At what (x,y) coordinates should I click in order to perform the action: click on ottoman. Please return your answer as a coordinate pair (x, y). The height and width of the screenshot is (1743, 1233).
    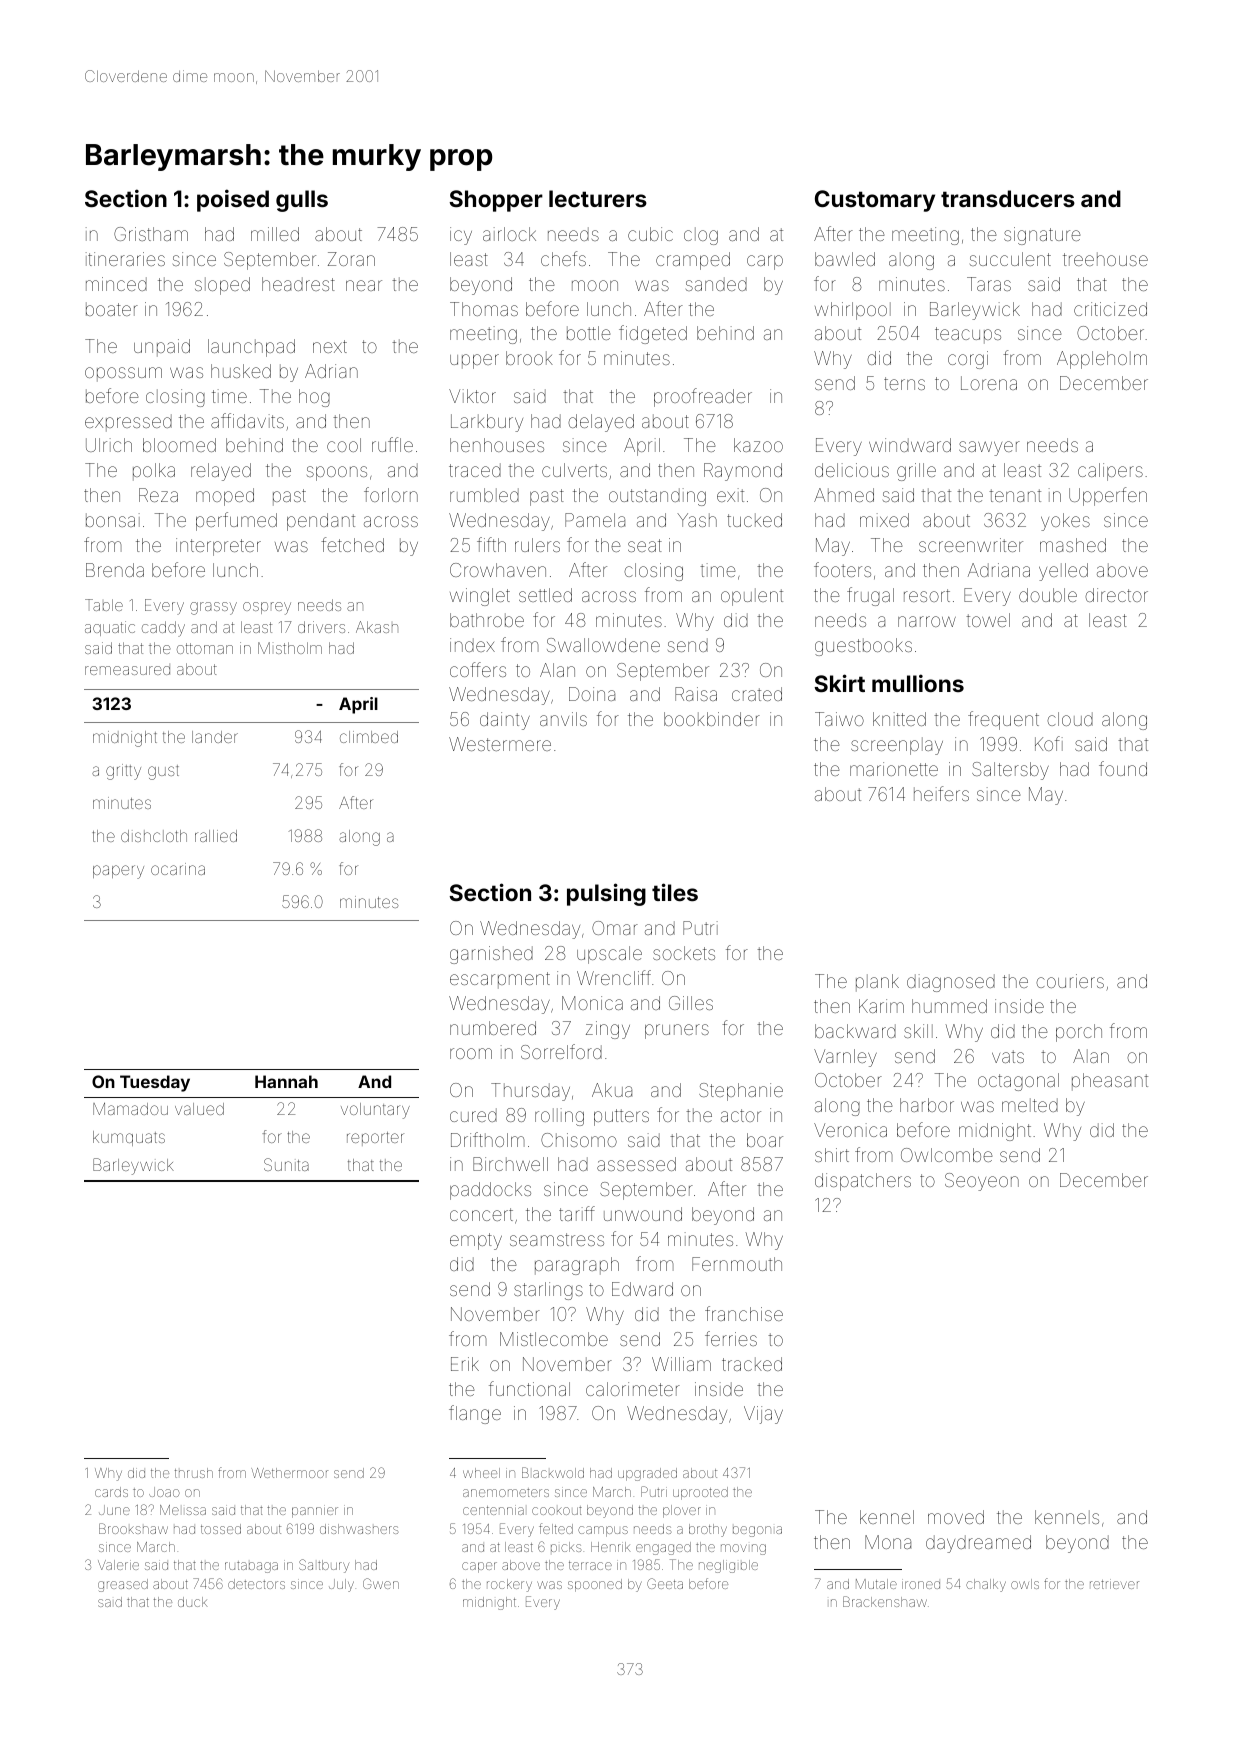
    Looking at the image, I should click on (205, 648).
